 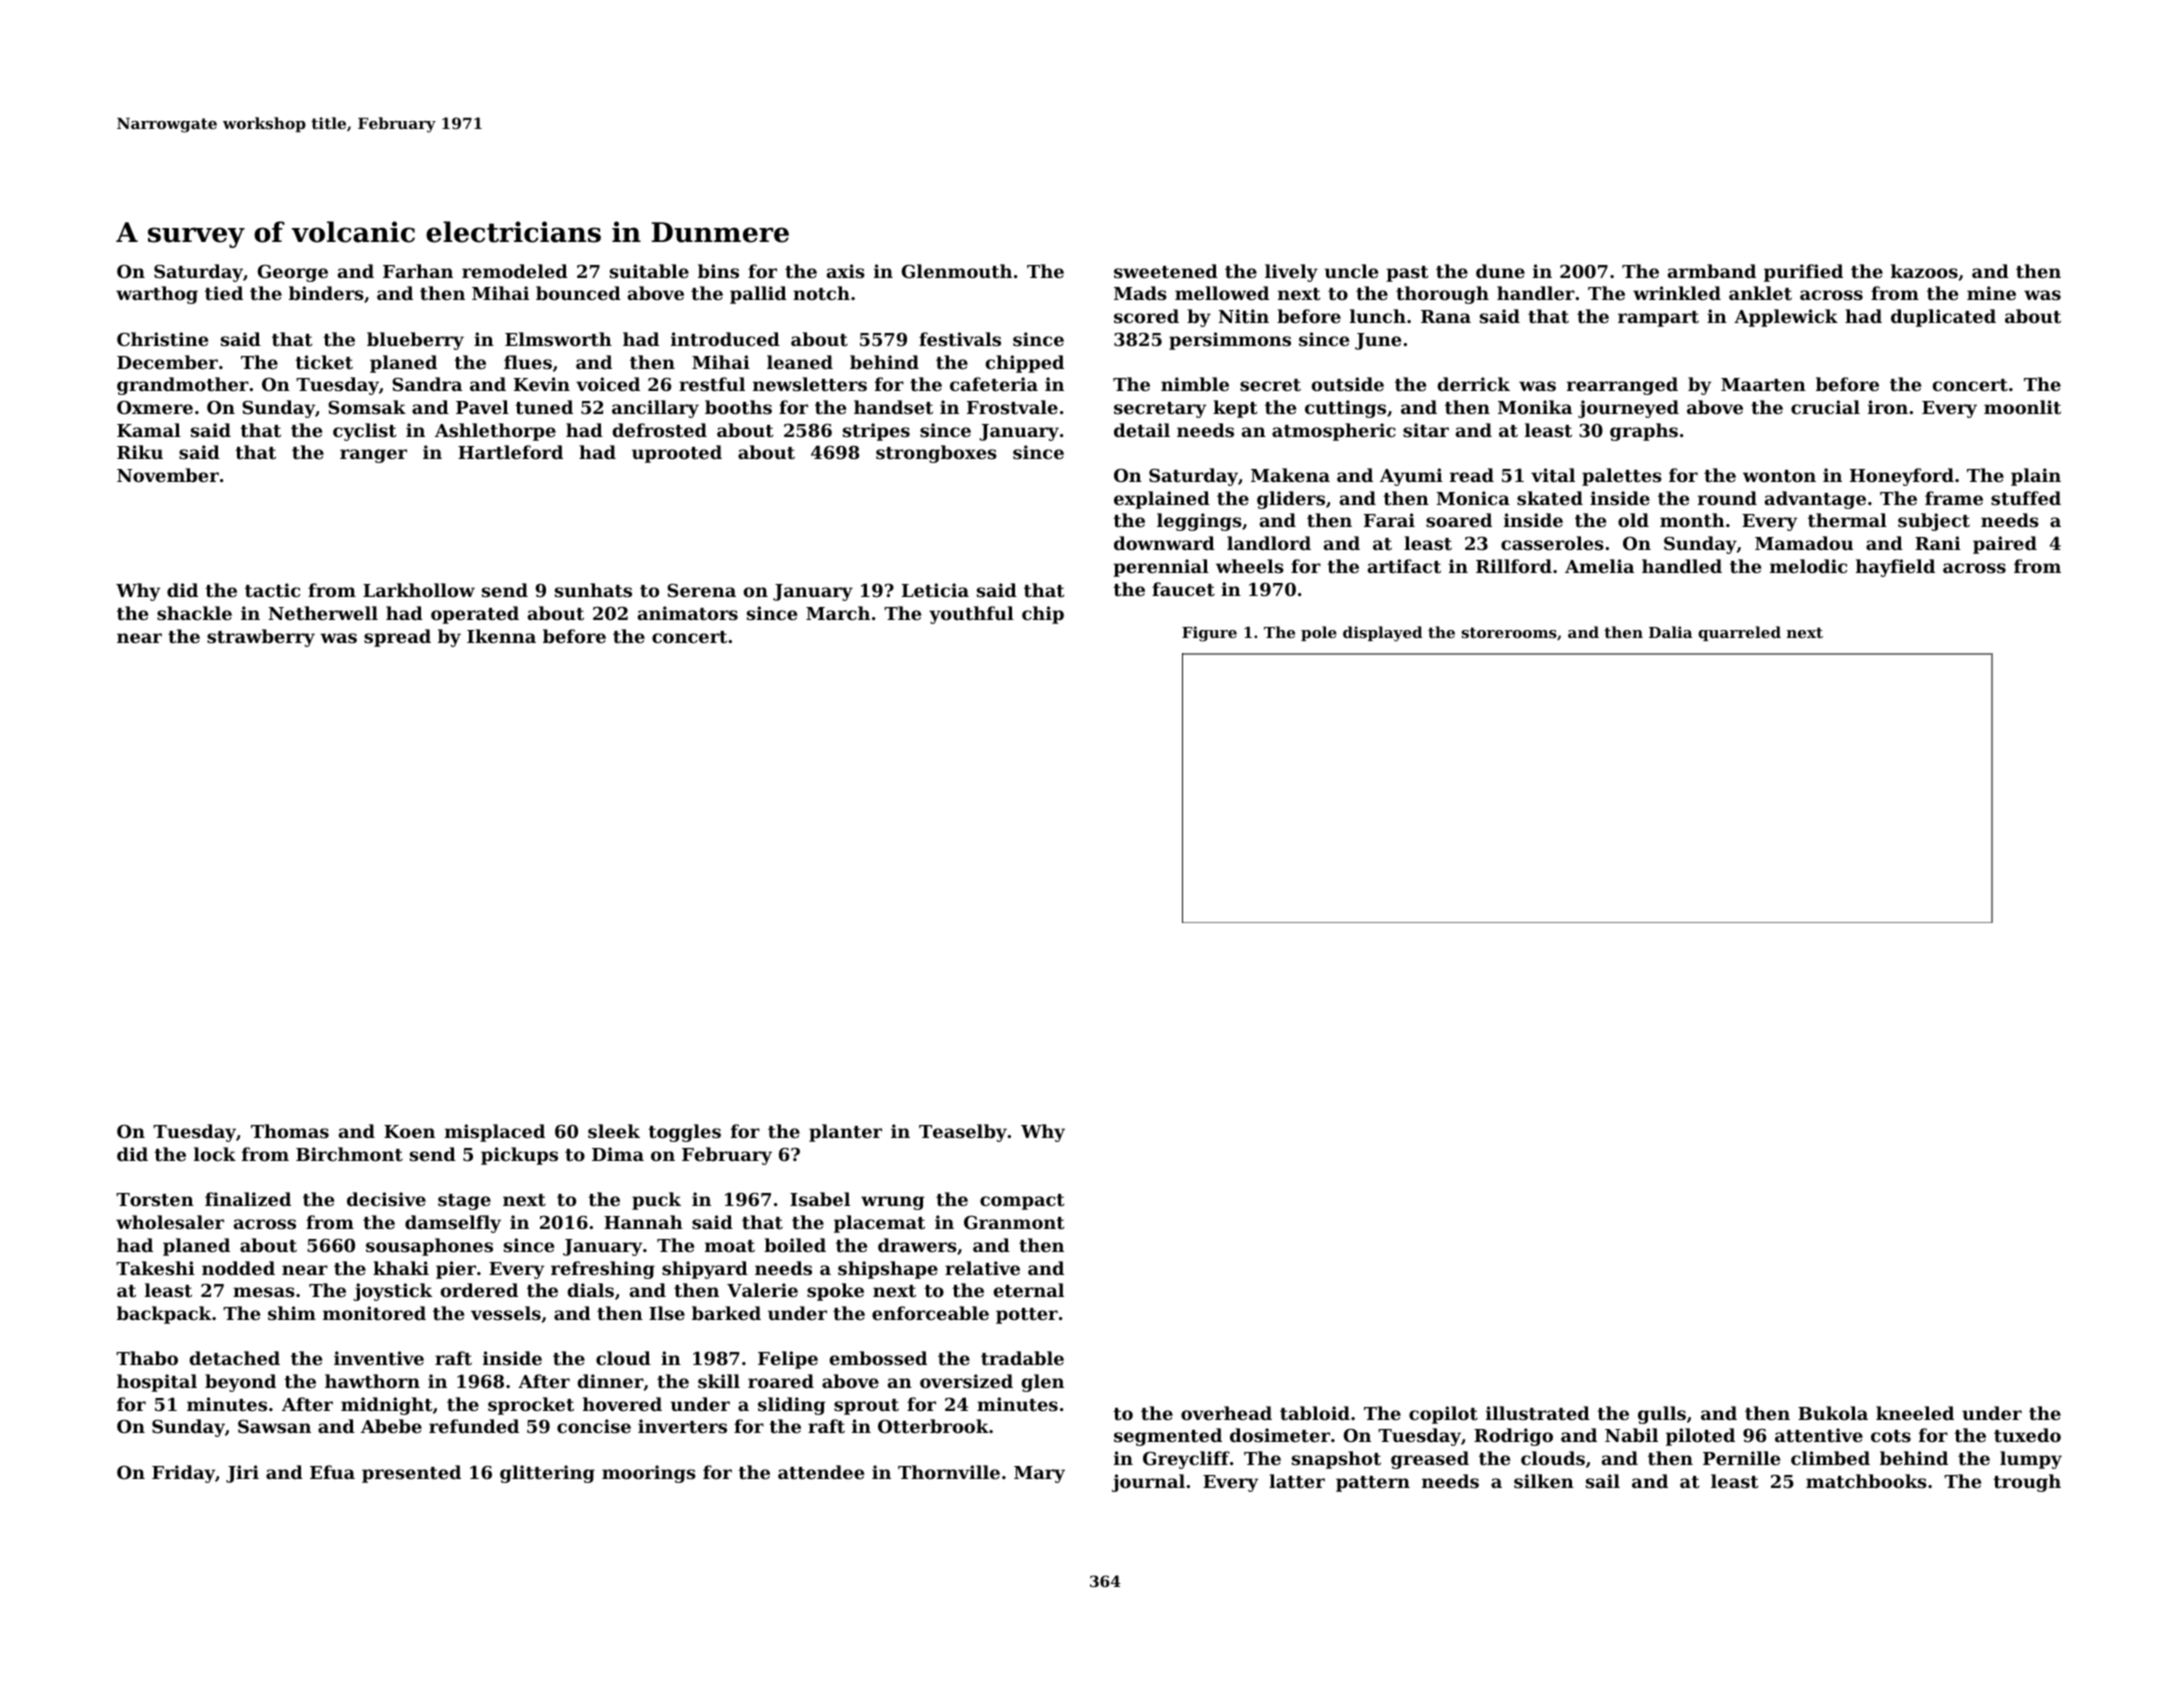 What do you see at coordinates (1760, 293) in the screenshot?
I see `anklet` at bounding box center [1760, 293].
